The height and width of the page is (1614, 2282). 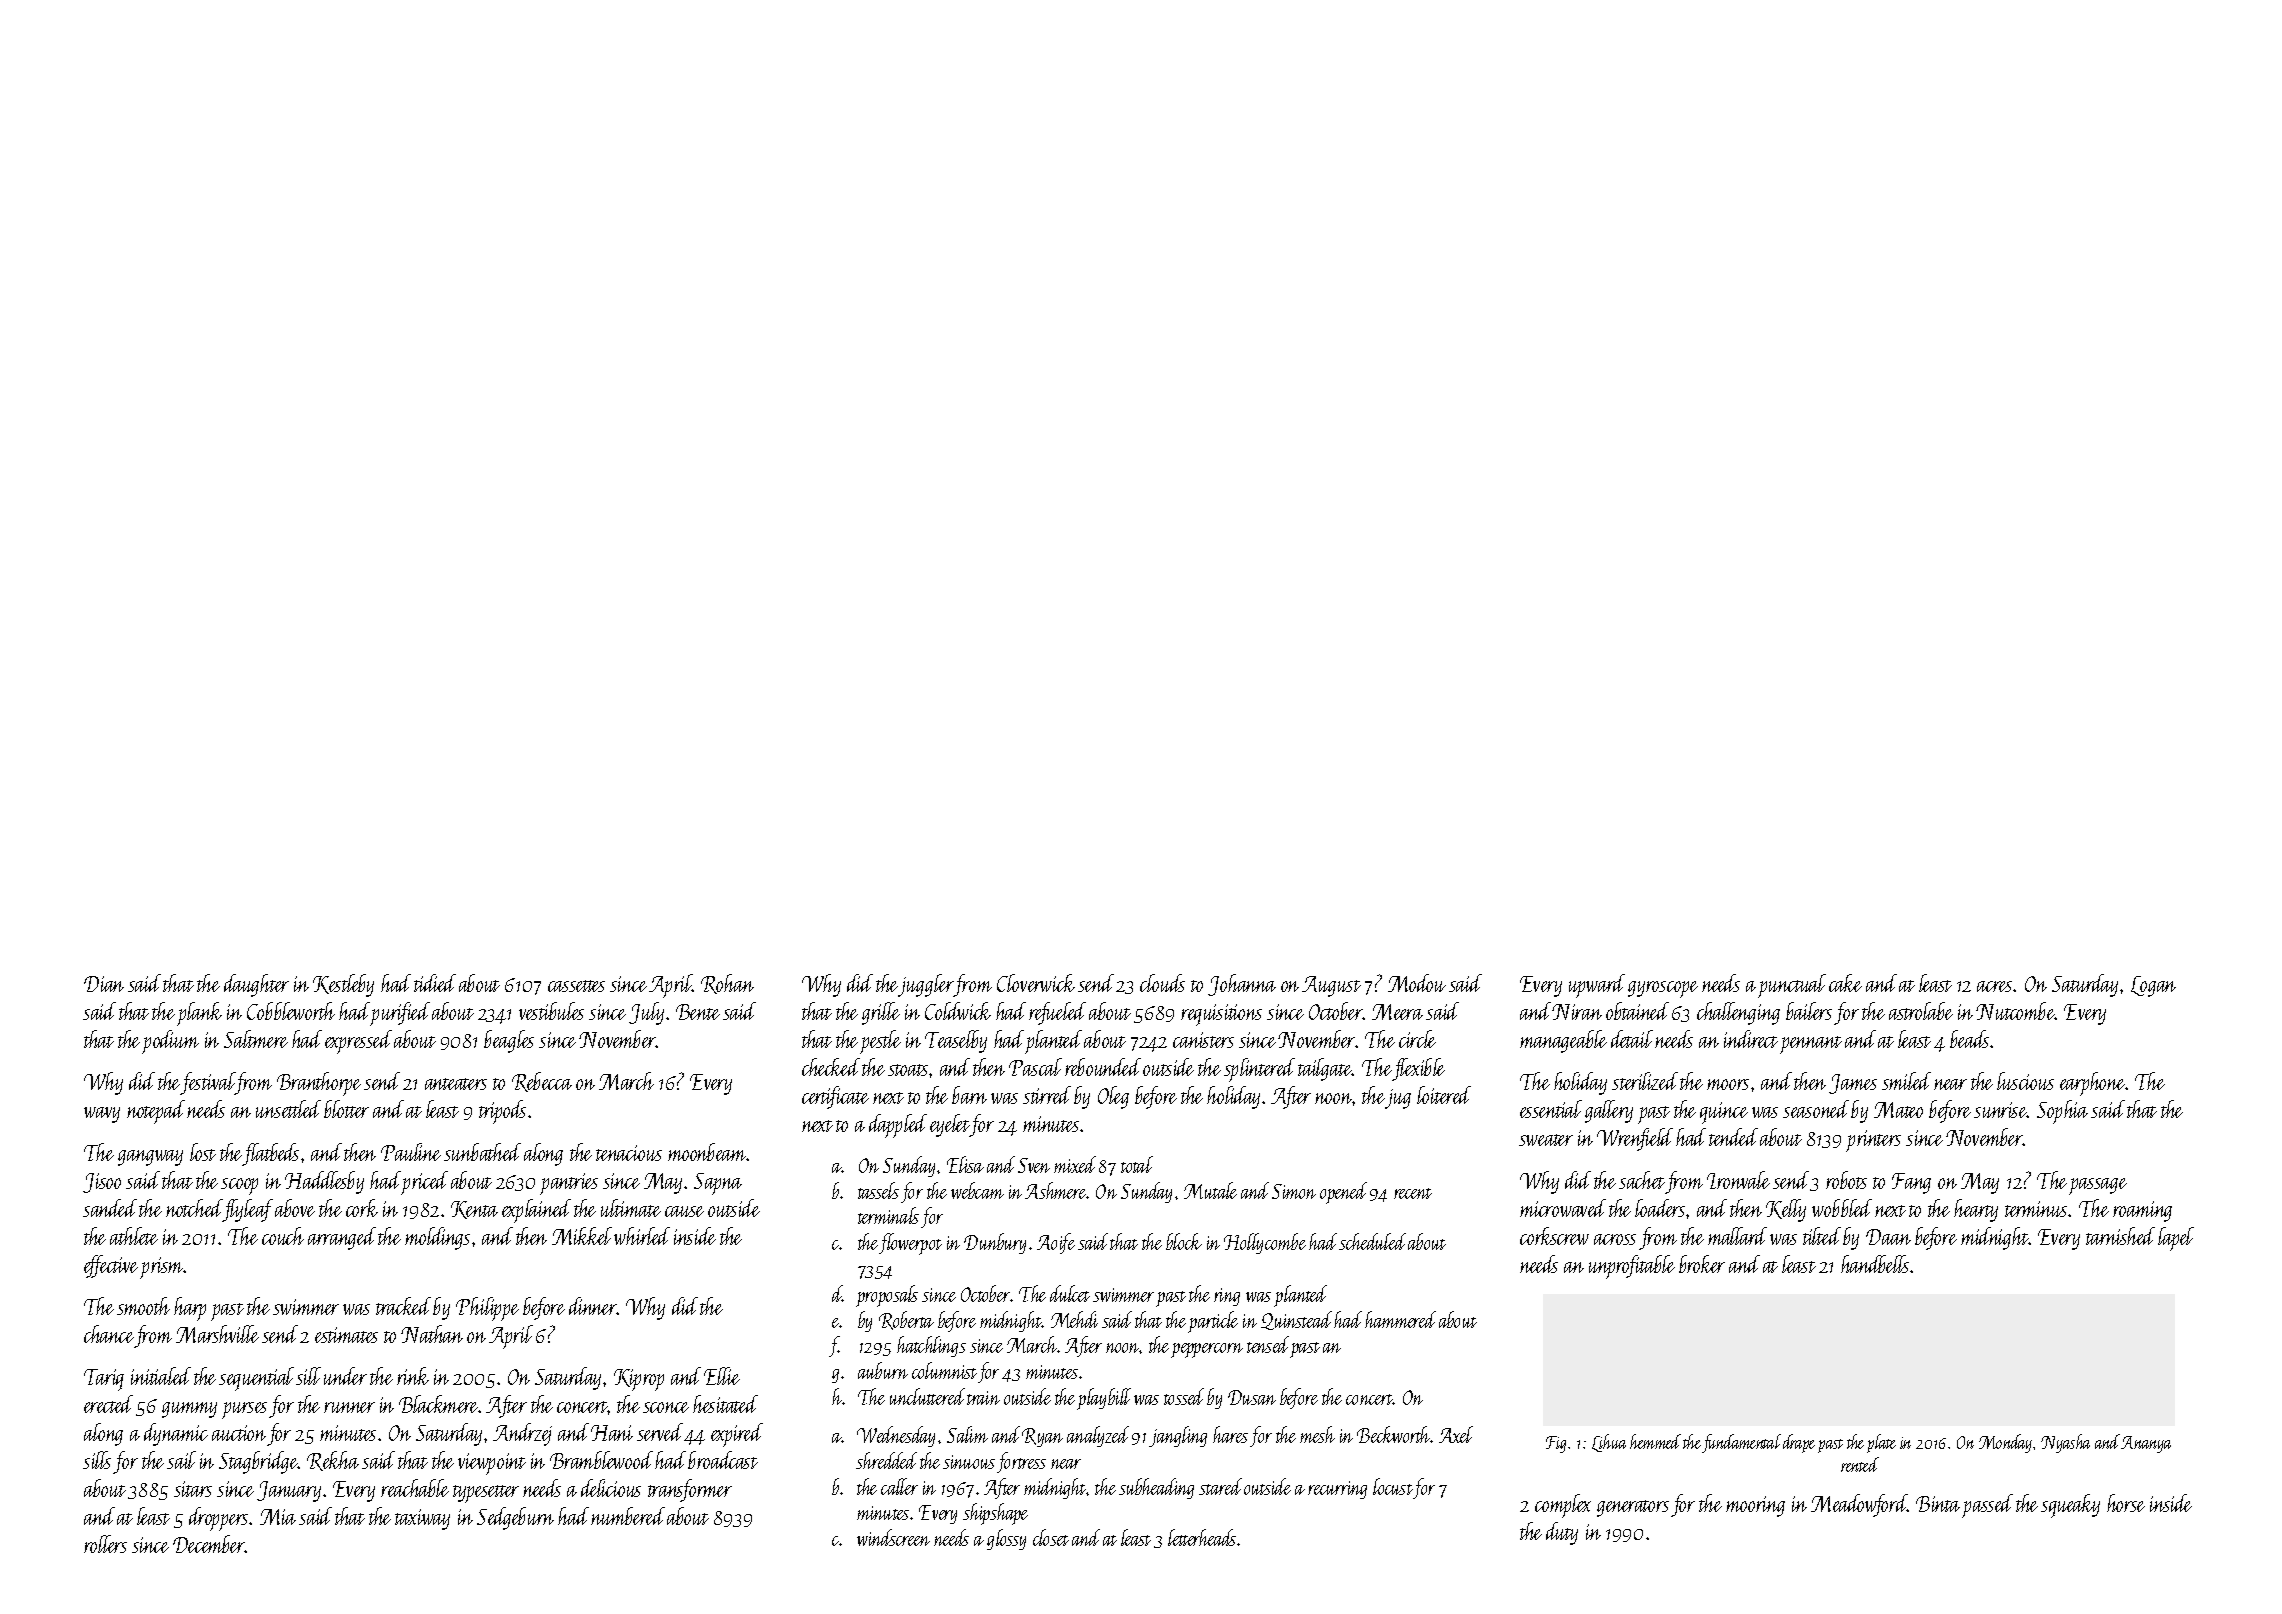 I want to click on athlete, so click(x=134, y=1236).
